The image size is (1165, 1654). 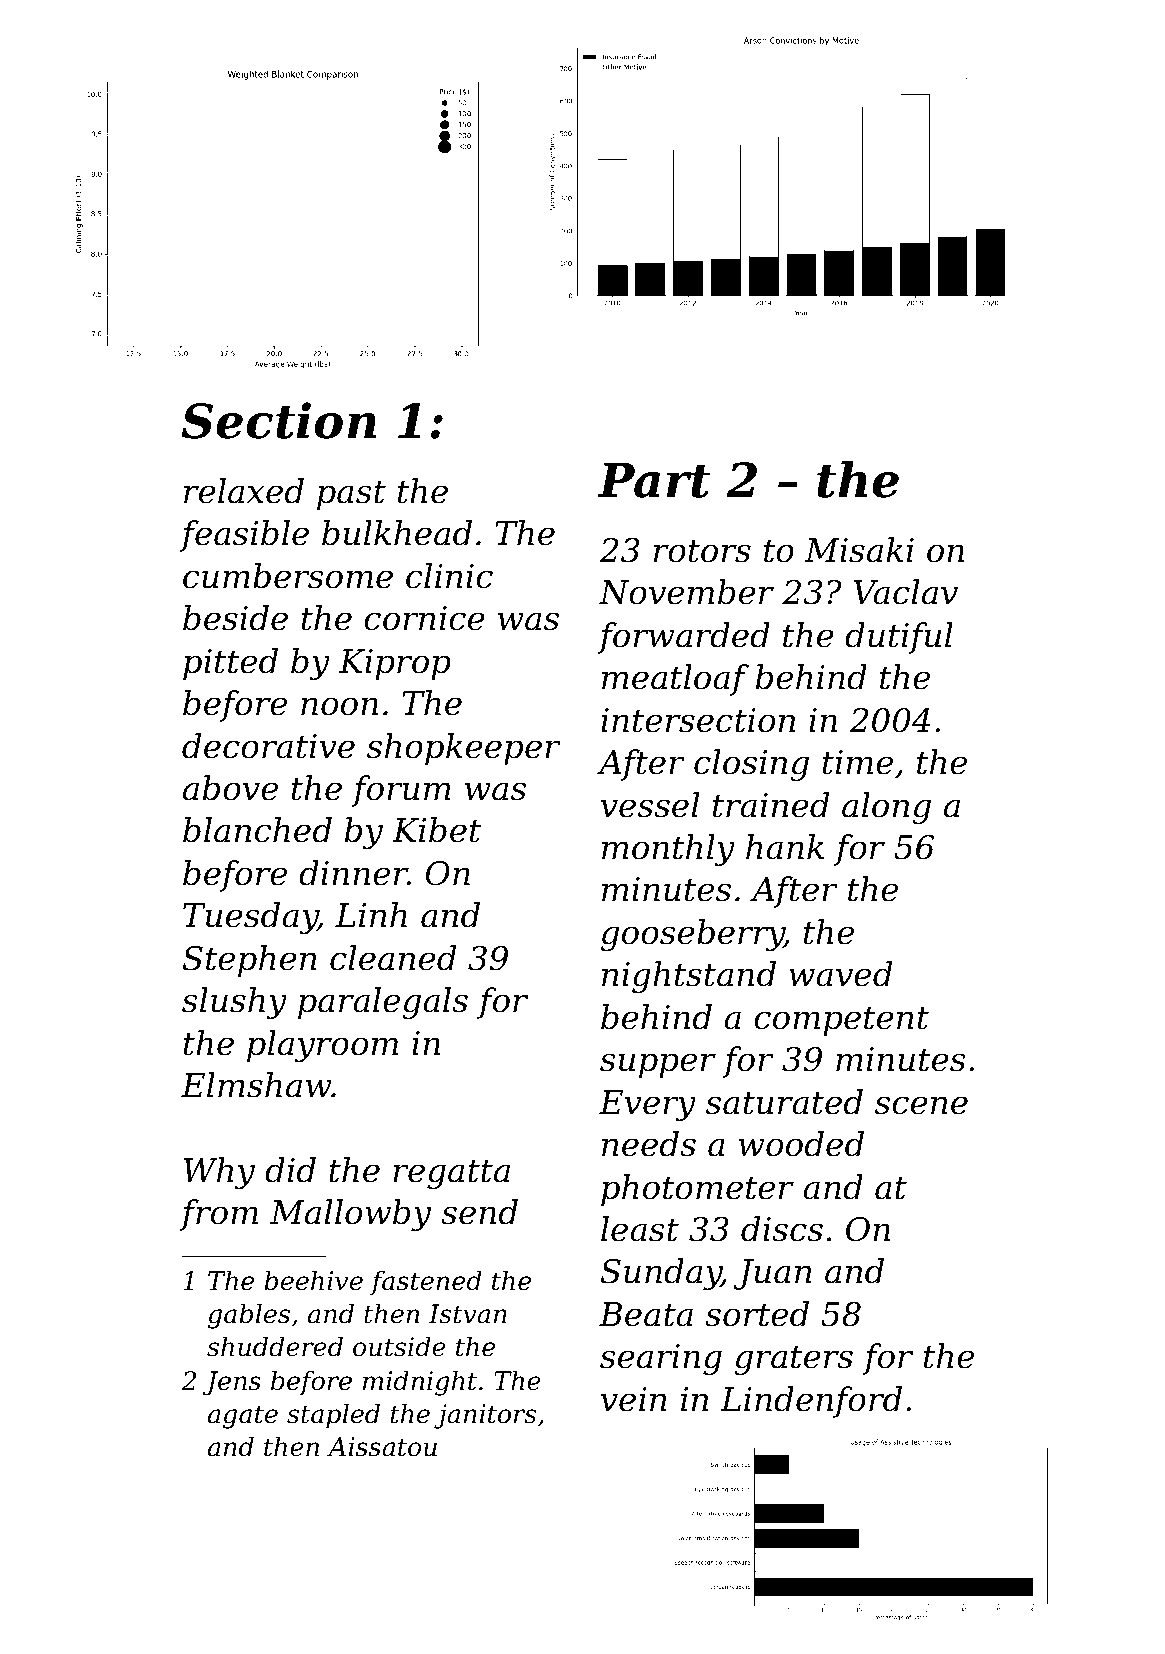 What do you see at coordinates (244, 491) in the screenshot?
I see `relaxed` at bounding box center [244, 491].
